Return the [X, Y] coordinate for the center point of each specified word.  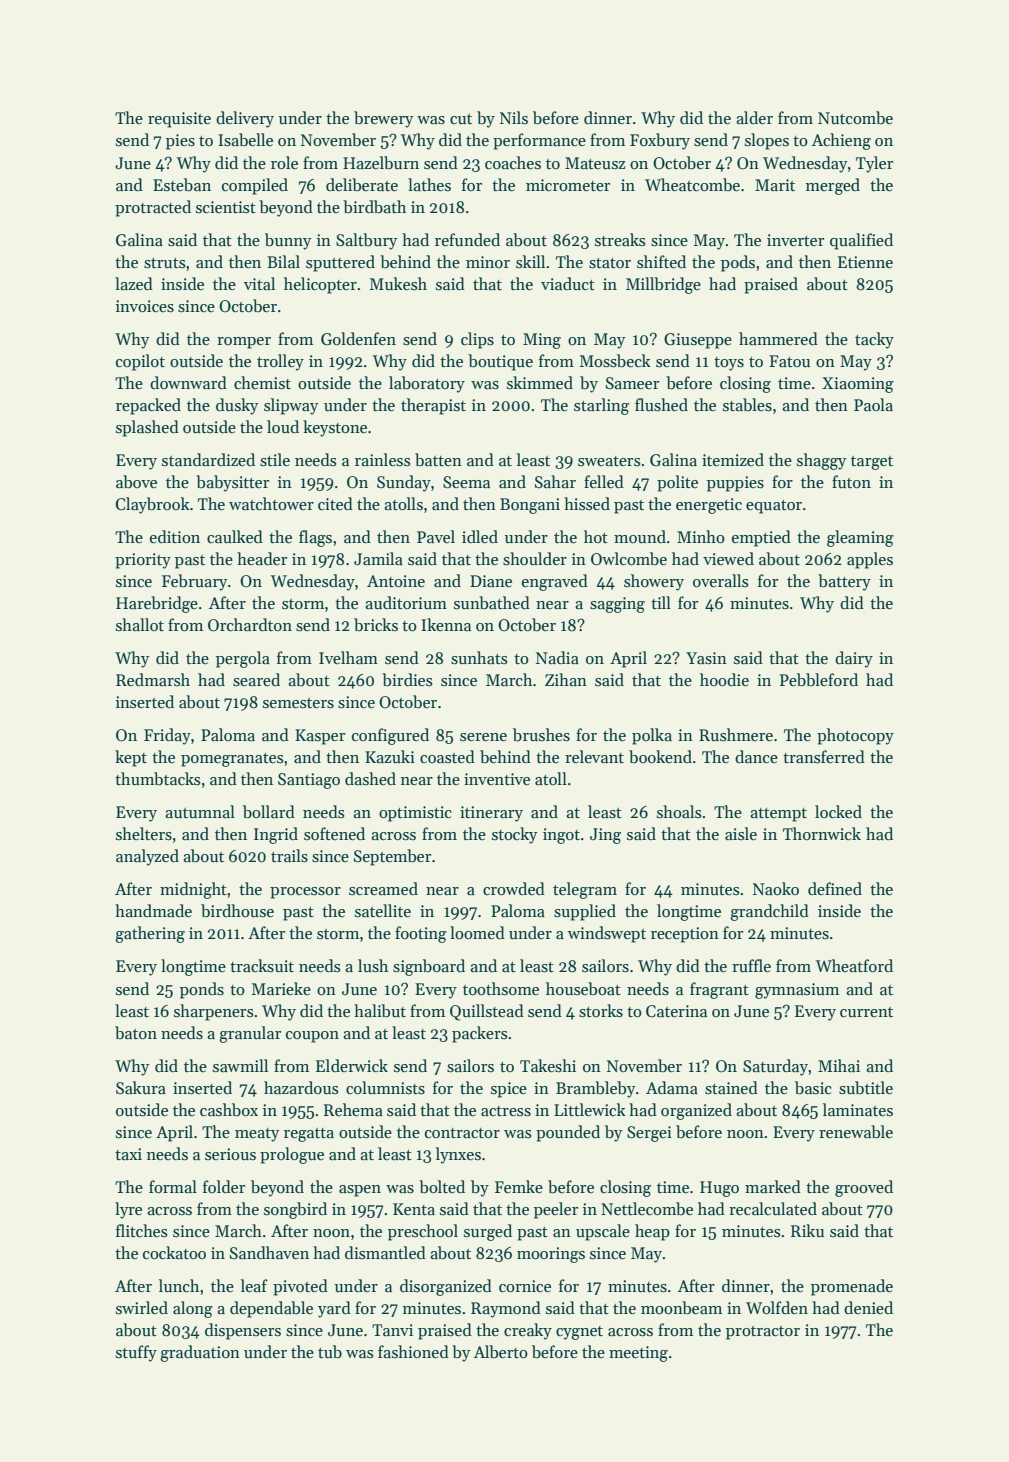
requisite [179, 120]
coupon [312, 1037]
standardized [208, 459]
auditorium [406, 602]
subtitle [866, 1088]
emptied [761, 538]
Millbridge [663, 285]
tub [330, 1351]
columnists [385, 1088]
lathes [429, 185]
